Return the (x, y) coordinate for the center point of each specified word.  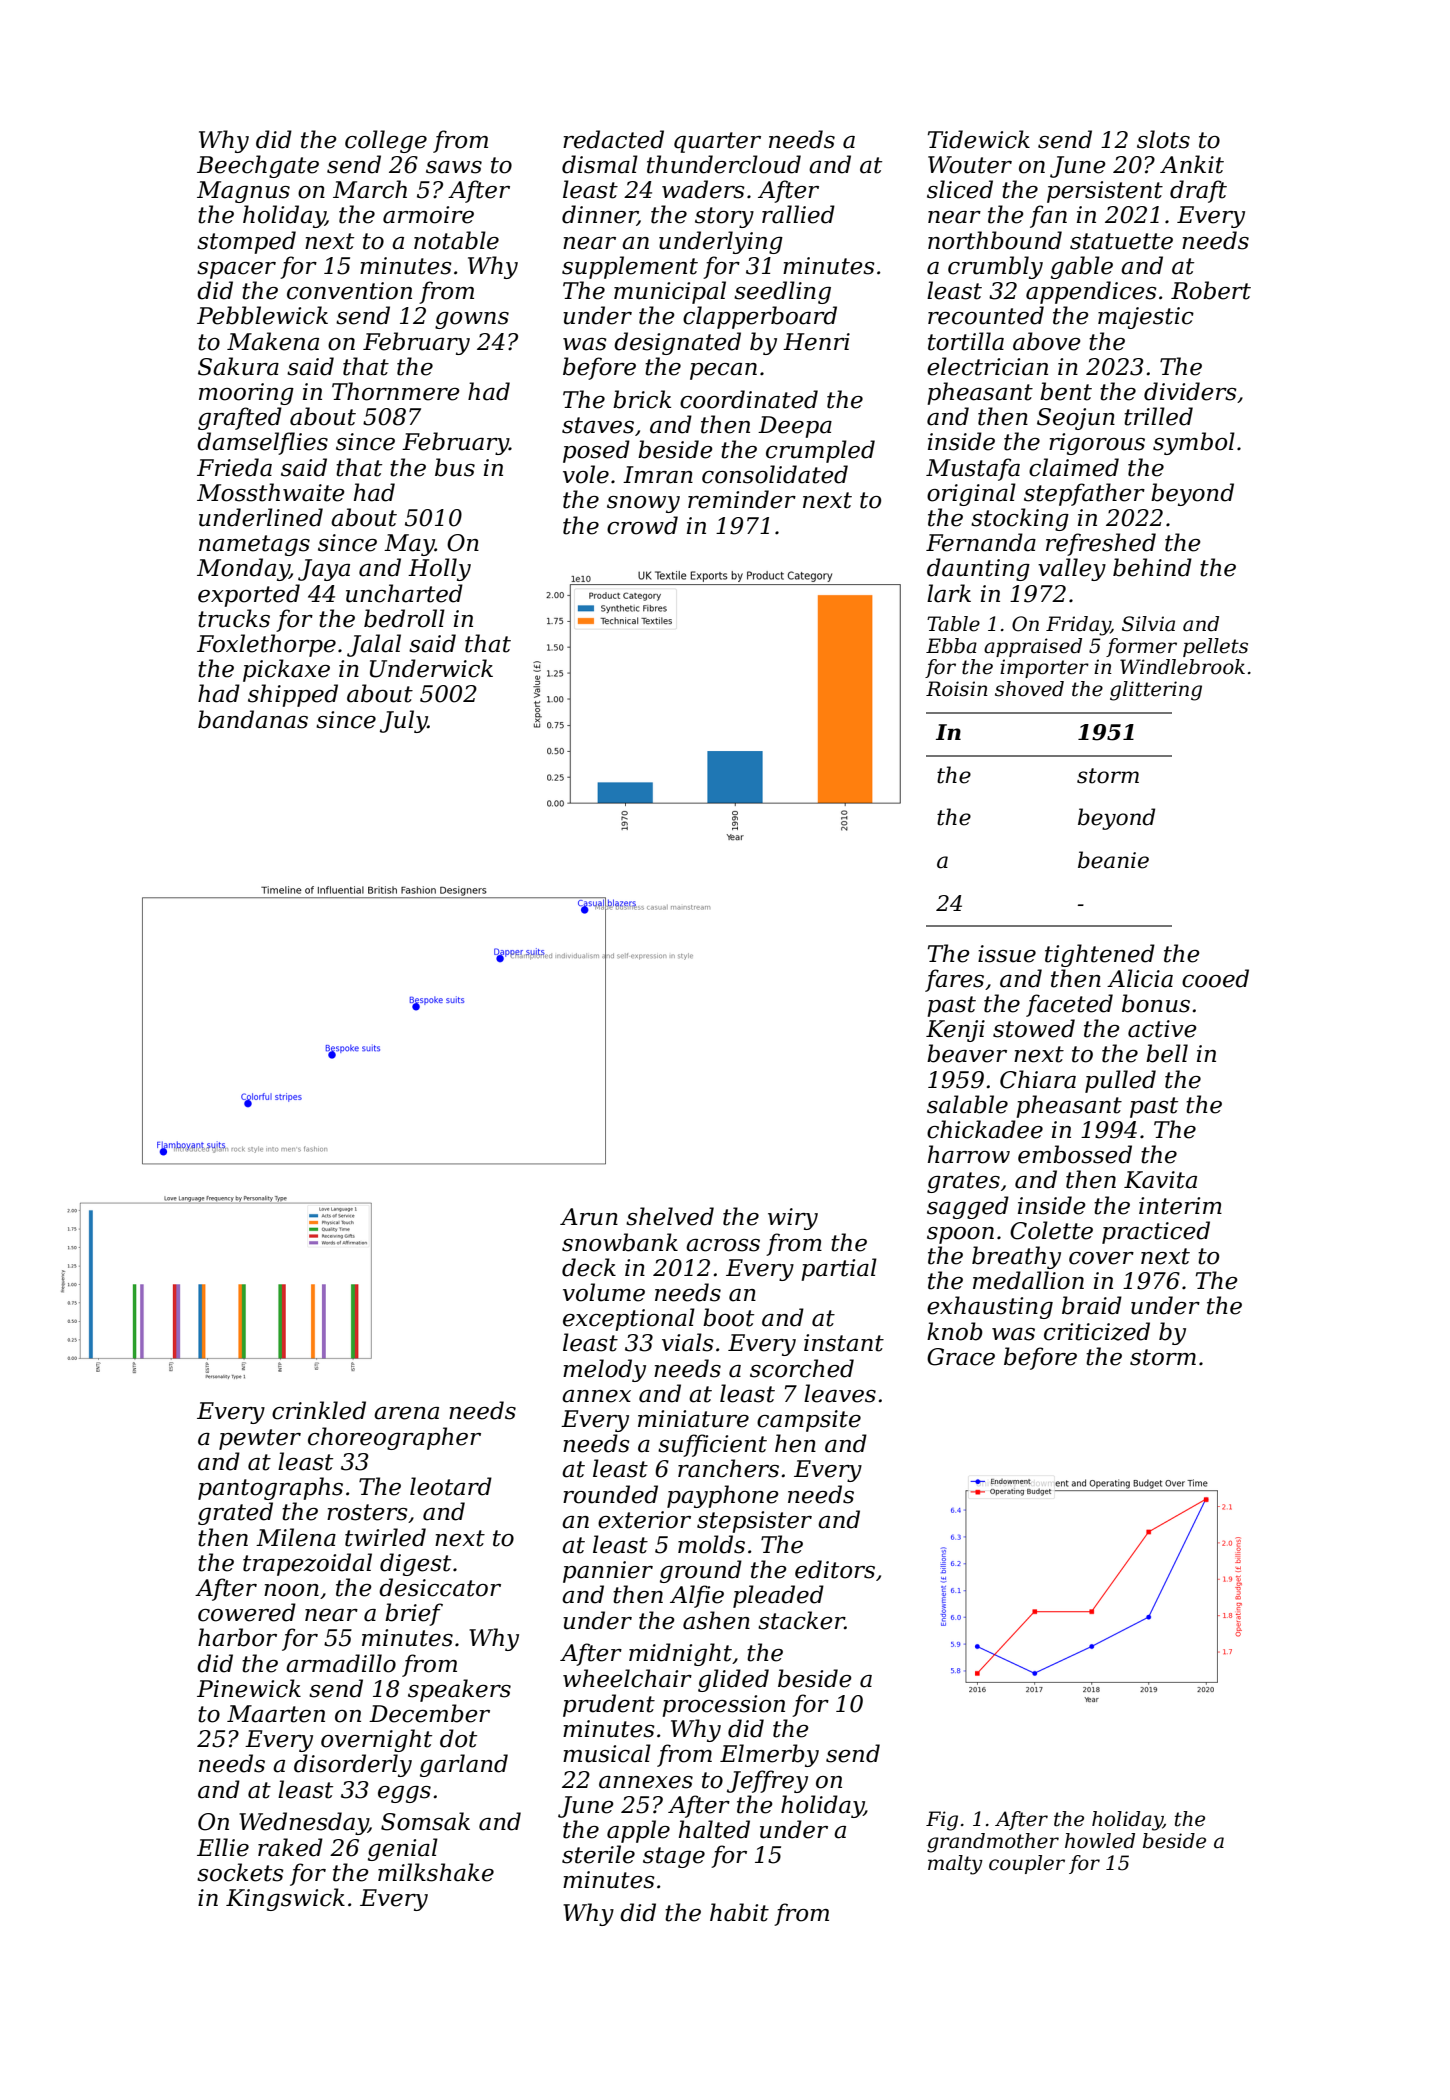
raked (290, 1847)
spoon (960, 1235)
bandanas (253, 719)
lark (949, 593)
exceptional (629, 1319)
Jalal (374, 645)
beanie (1113, 860)
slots (1163, 139)
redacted (613, 139)
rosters (367, 1512)
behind (1152, 567)
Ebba (951, 646)
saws (454, 167)
